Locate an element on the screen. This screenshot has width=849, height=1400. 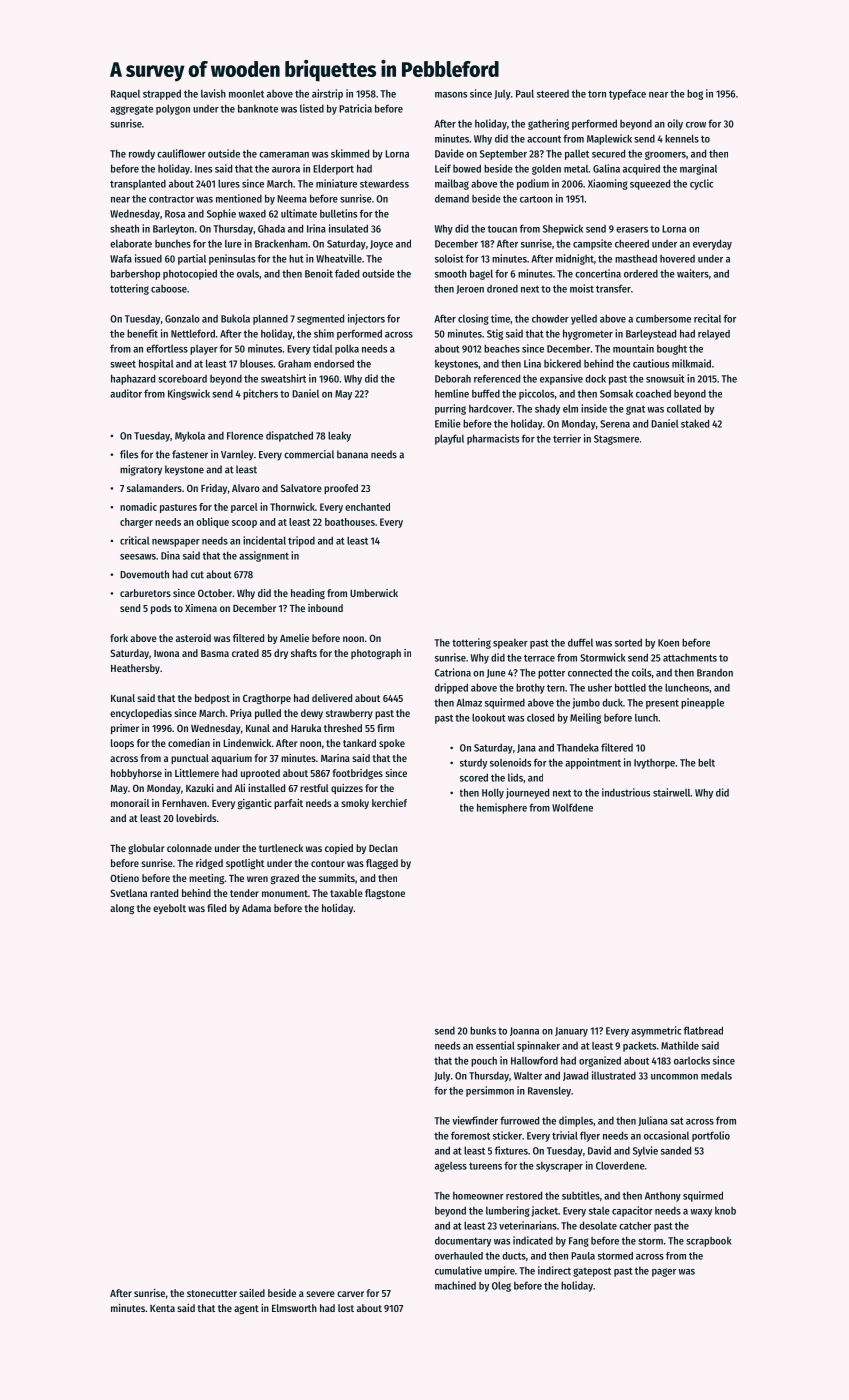
stonecutter is located at coordinates (212, 1293).
